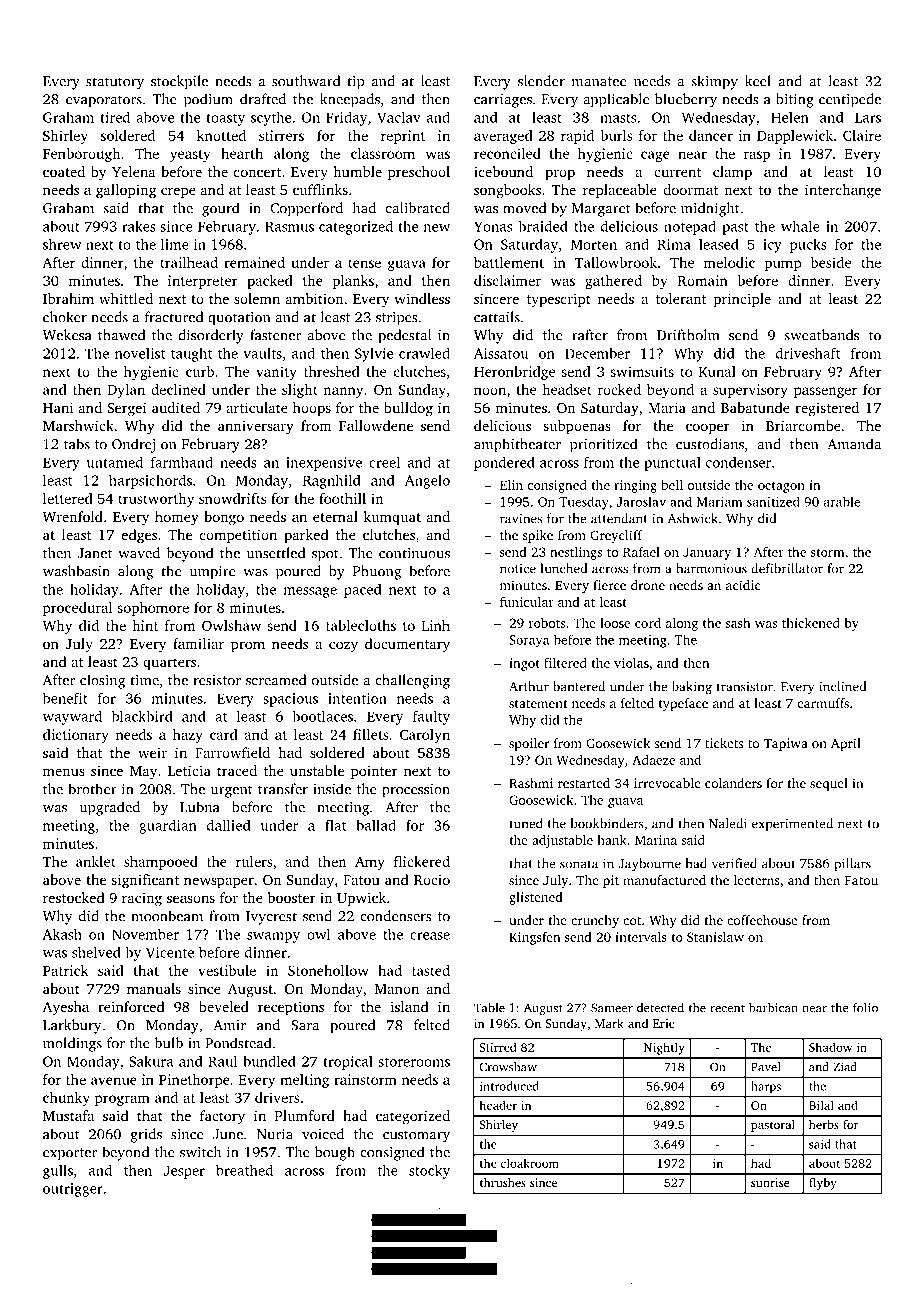  I want to click on experimented, so click(792, 824).
